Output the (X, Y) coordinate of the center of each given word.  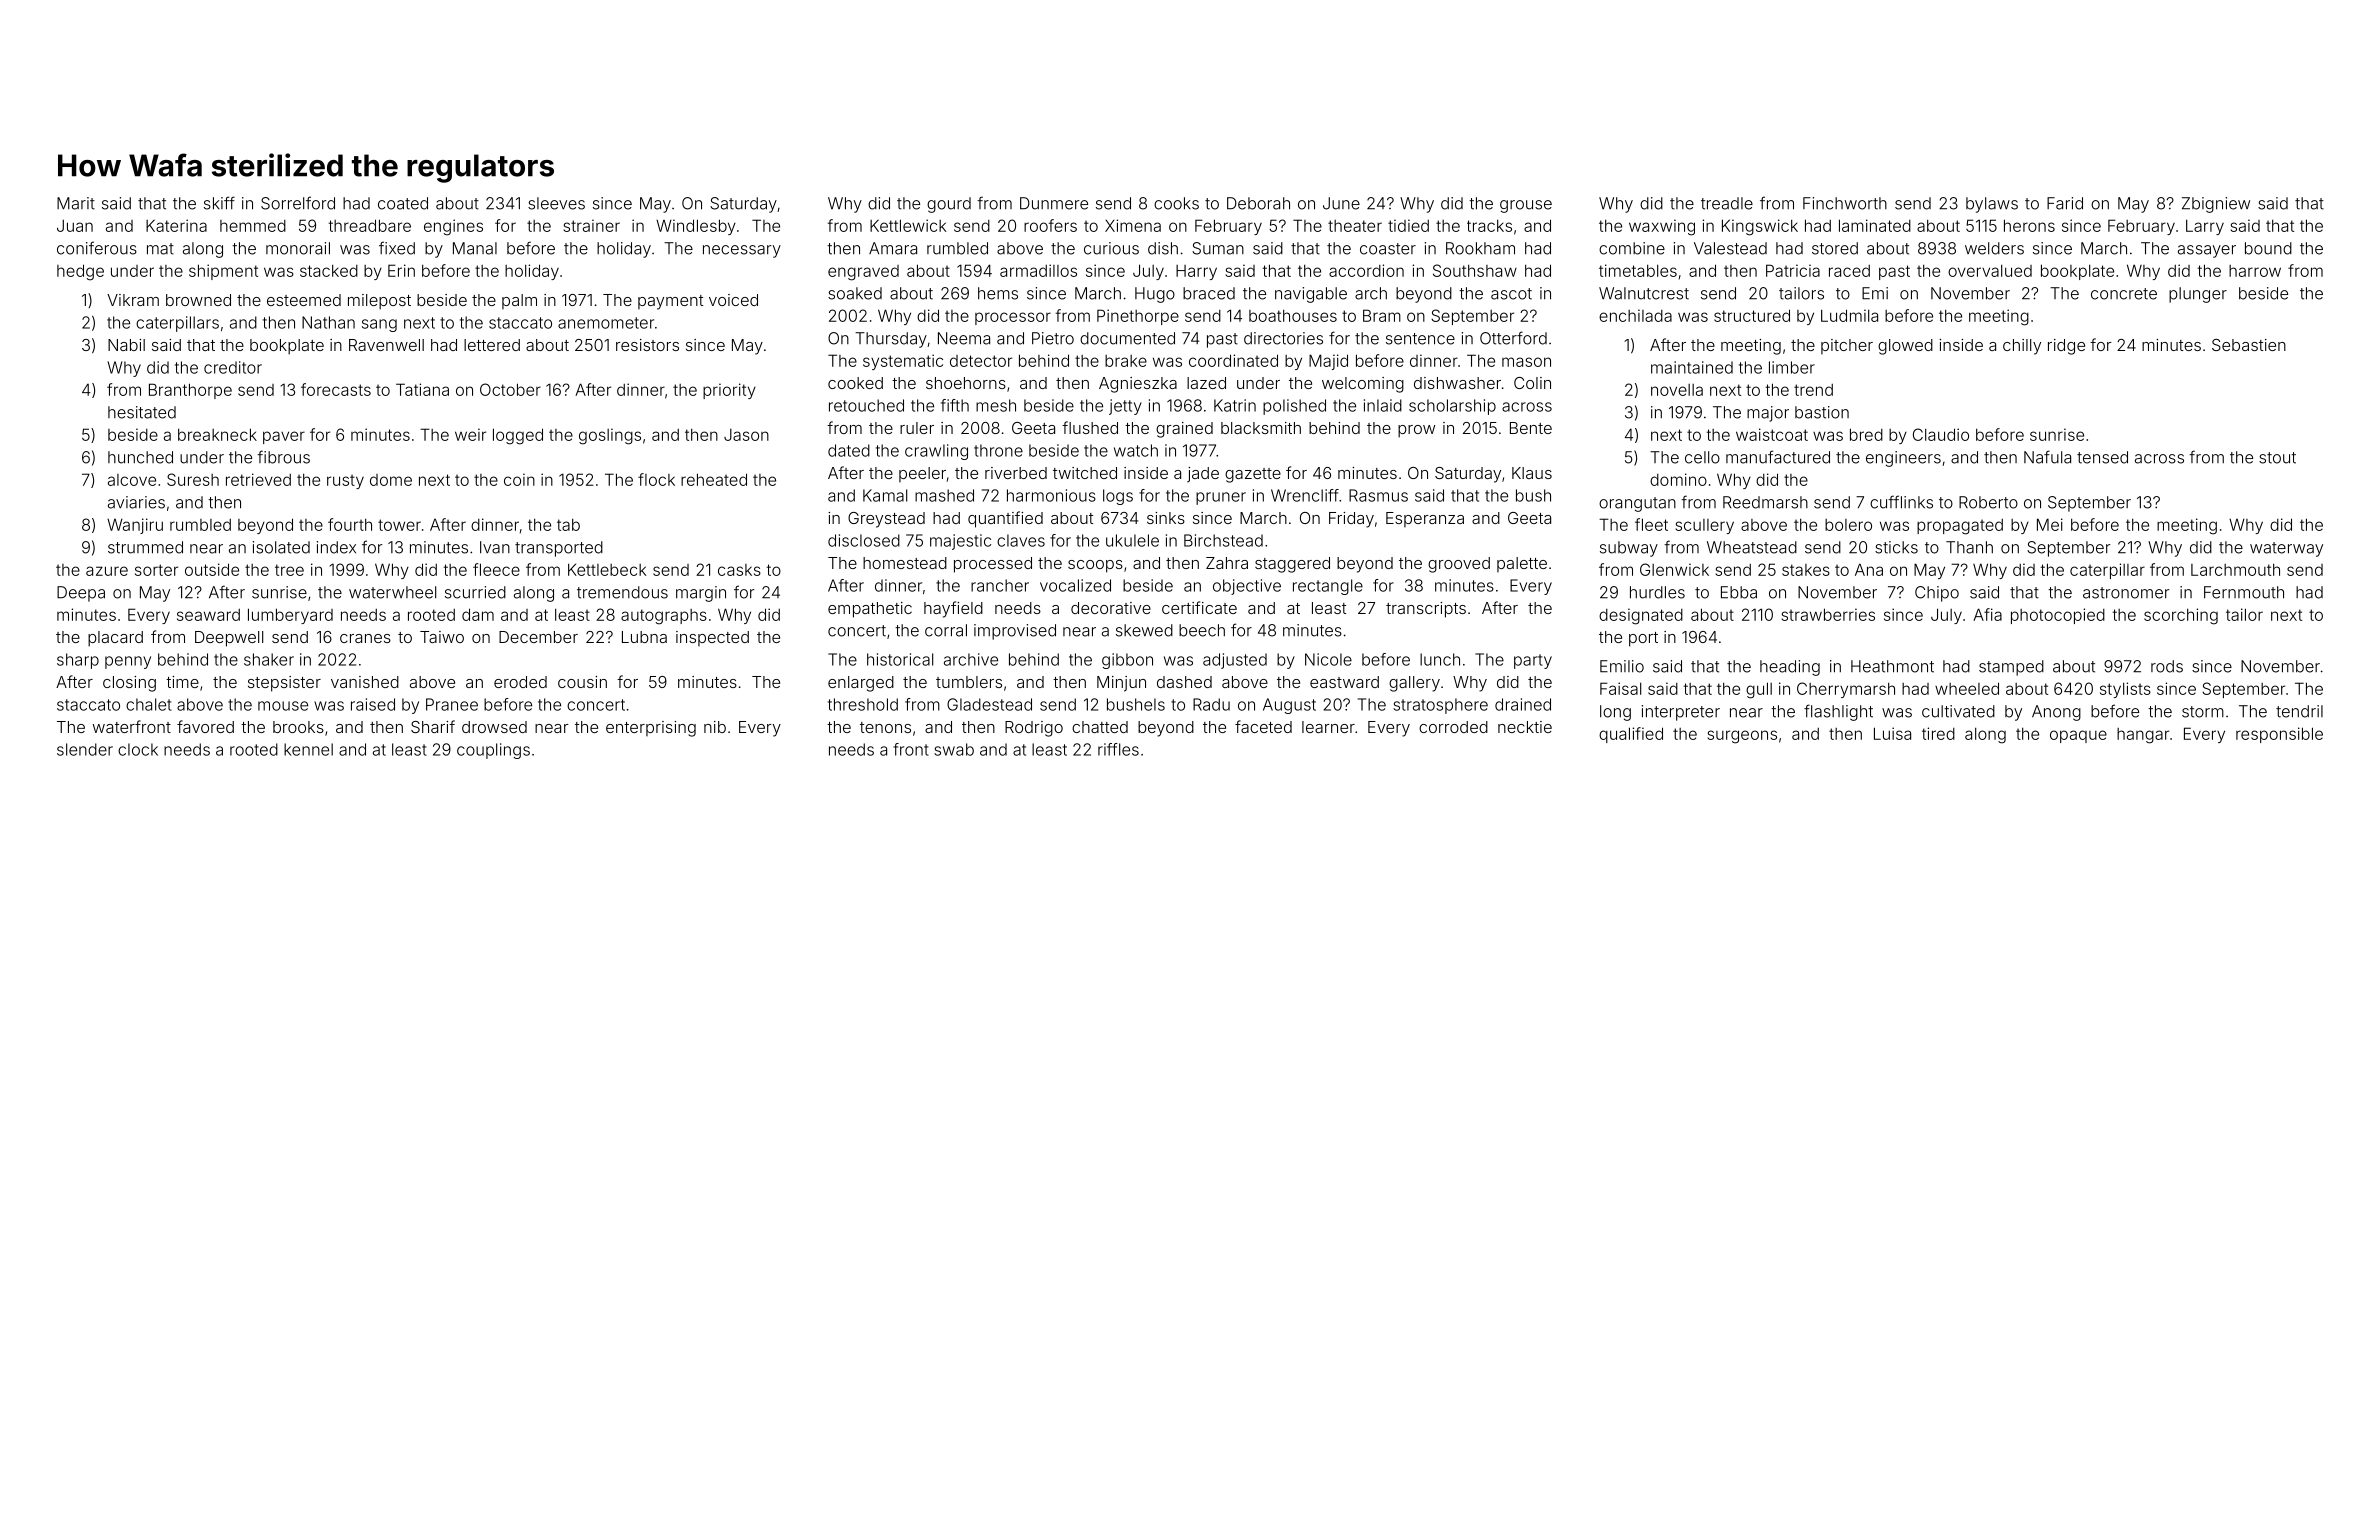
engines (453, 227)
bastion (1822, 412)
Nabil (126, 345)
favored (205, 726)
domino (1678, 479)
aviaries (136, 502)
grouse (1526, 206)
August (1289, 706)
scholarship (1452, 407)
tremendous (622, 592)
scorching (2181, 616)
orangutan (1637, 504)
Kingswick (1760, 227)
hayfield (953, 609)
